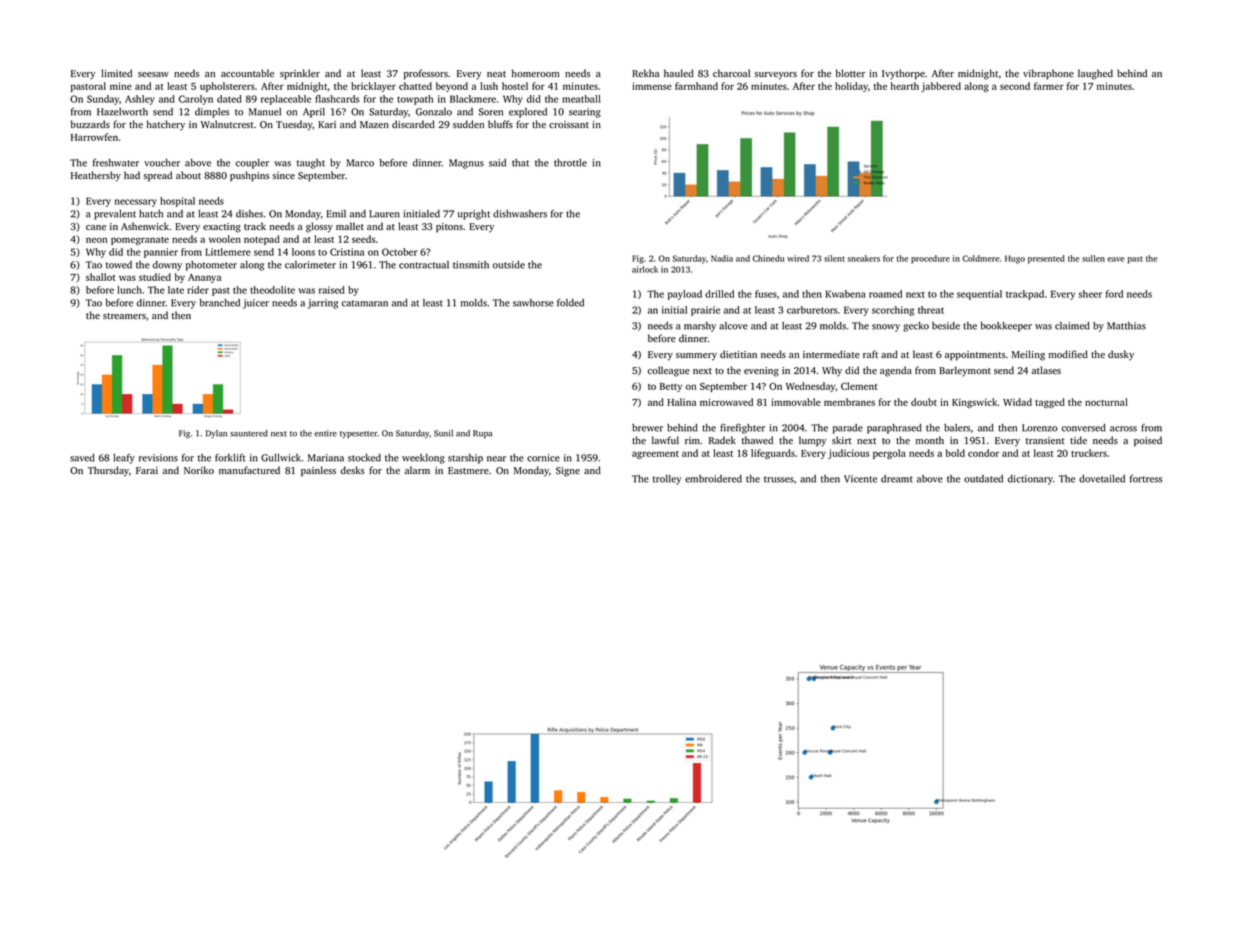  What do you see at coordinates (1015, 86) in the page?
I see `second` at bounding box center [1015, 86].
